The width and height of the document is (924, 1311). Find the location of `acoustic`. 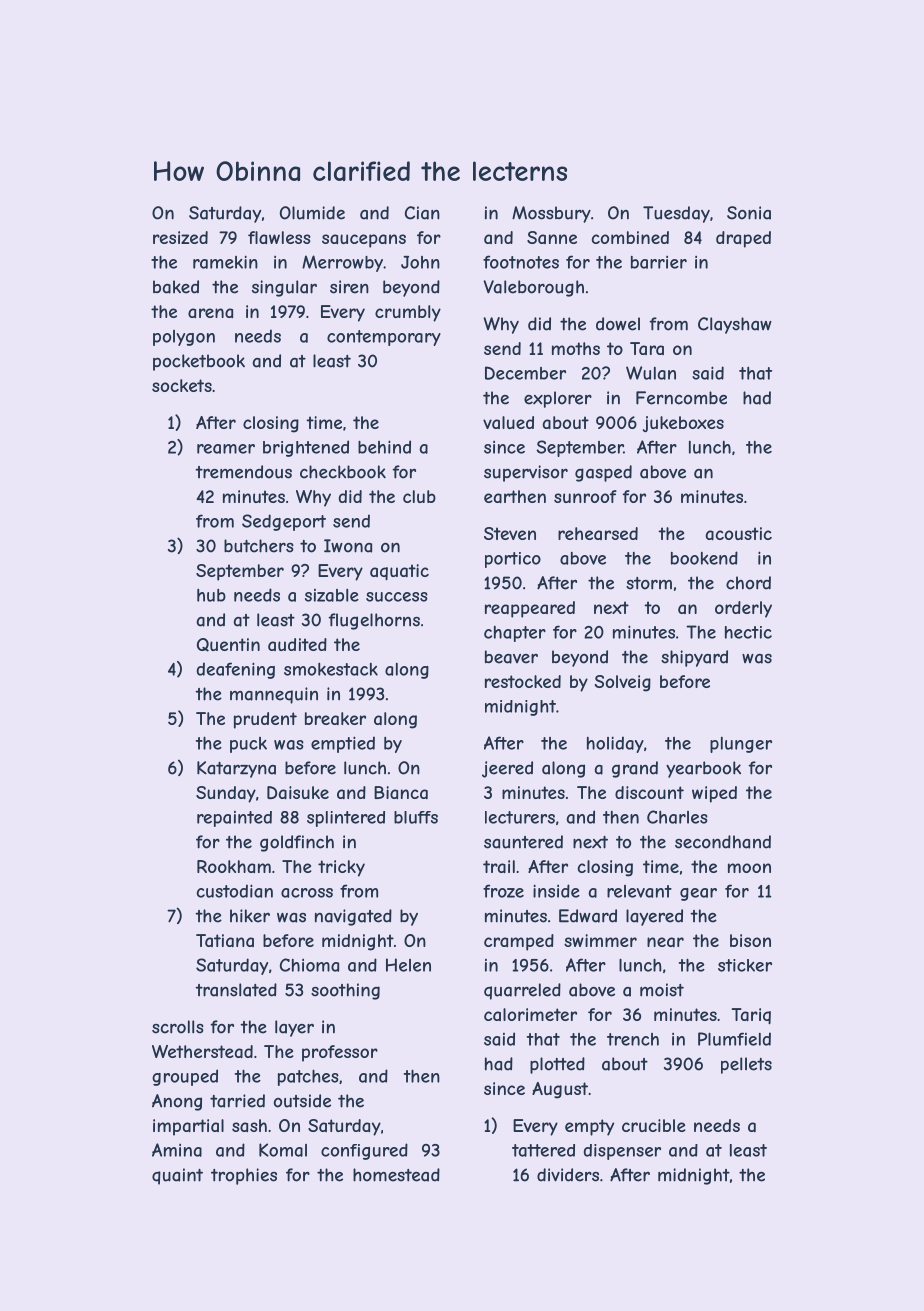

acoustic is located at coordinates (739, 533).
